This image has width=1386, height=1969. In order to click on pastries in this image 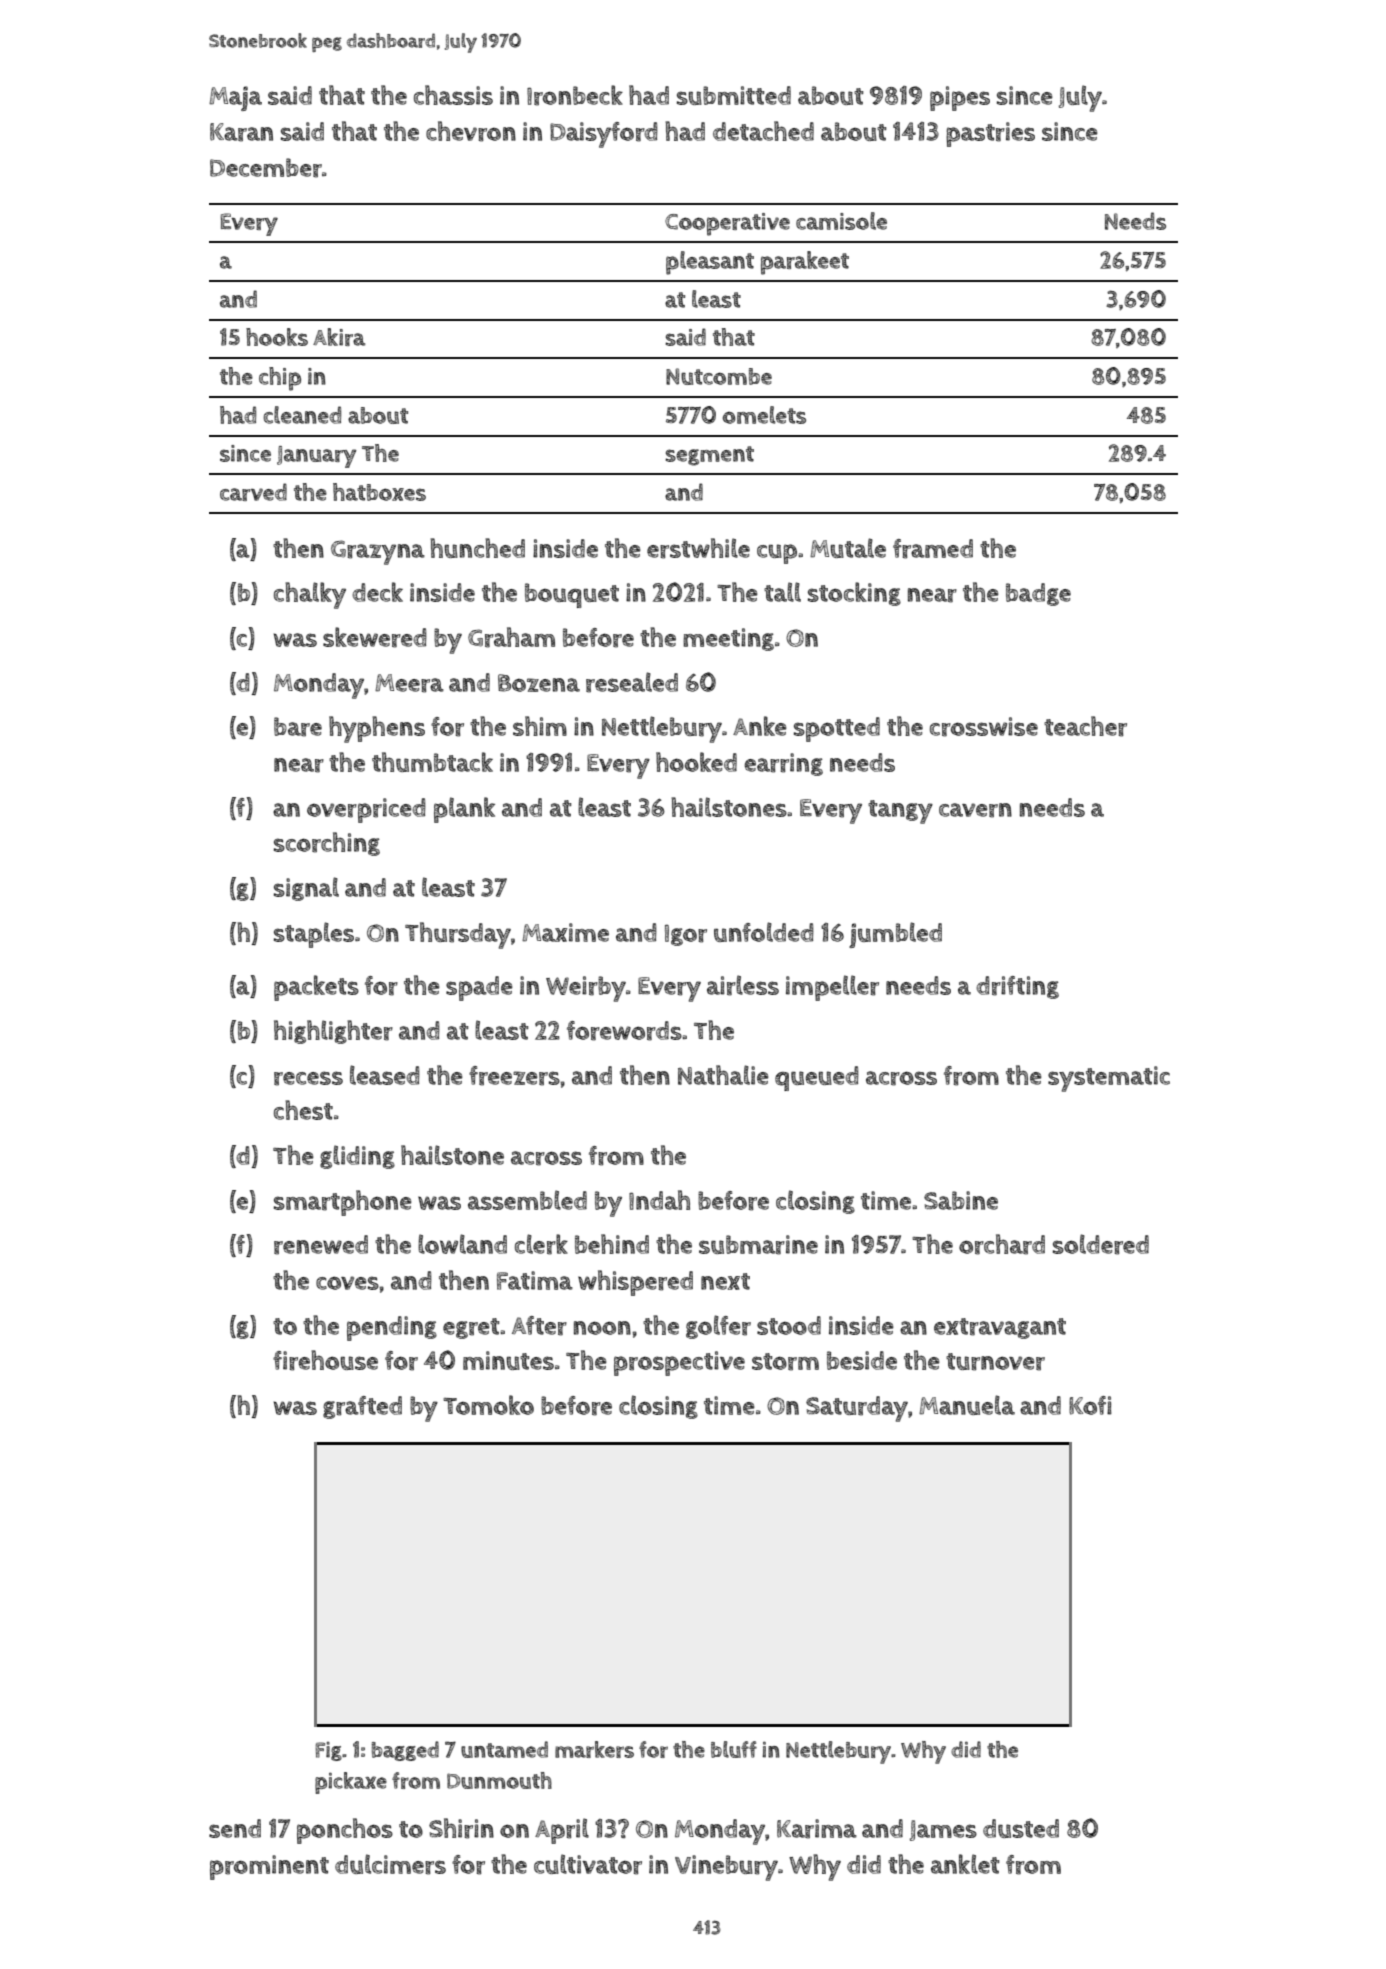, I will do `click(990, 134)`.
